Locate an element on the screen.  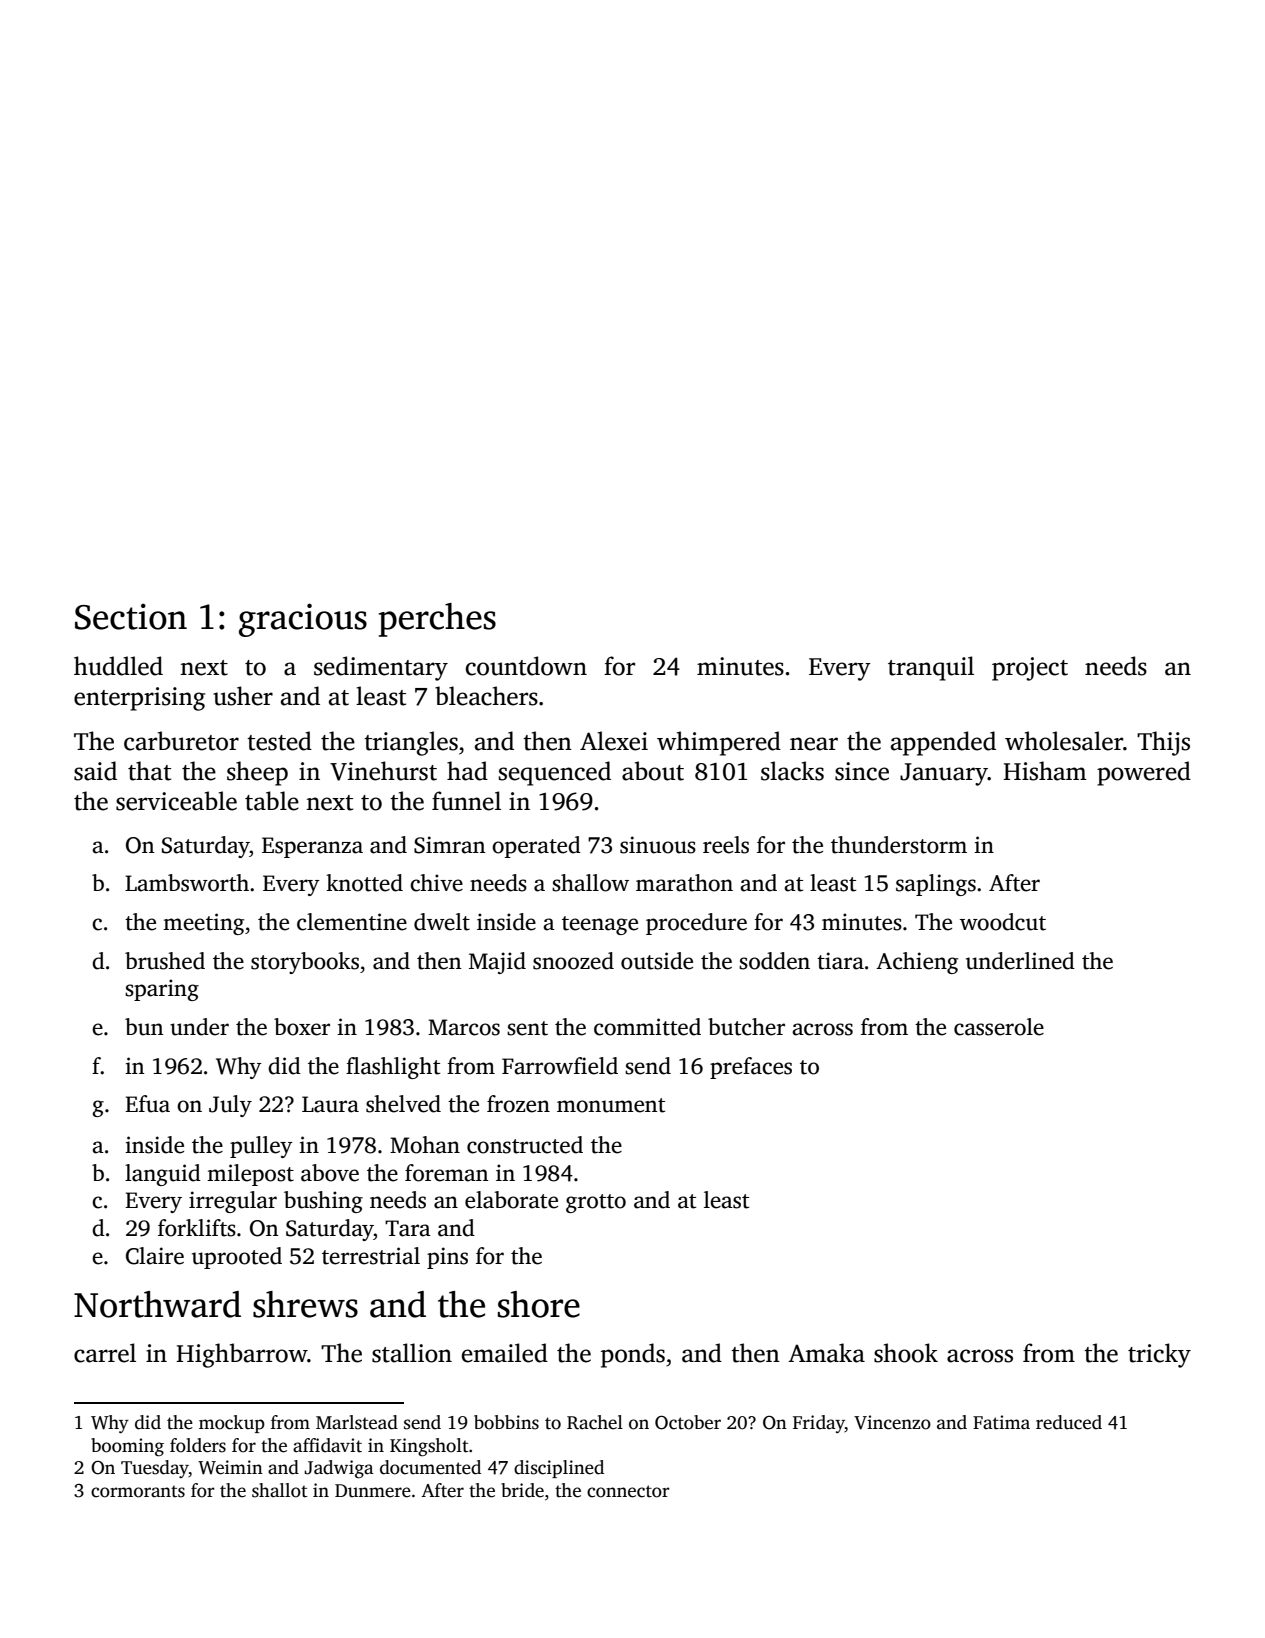
serviceable is located at coordinates (176, 801).
